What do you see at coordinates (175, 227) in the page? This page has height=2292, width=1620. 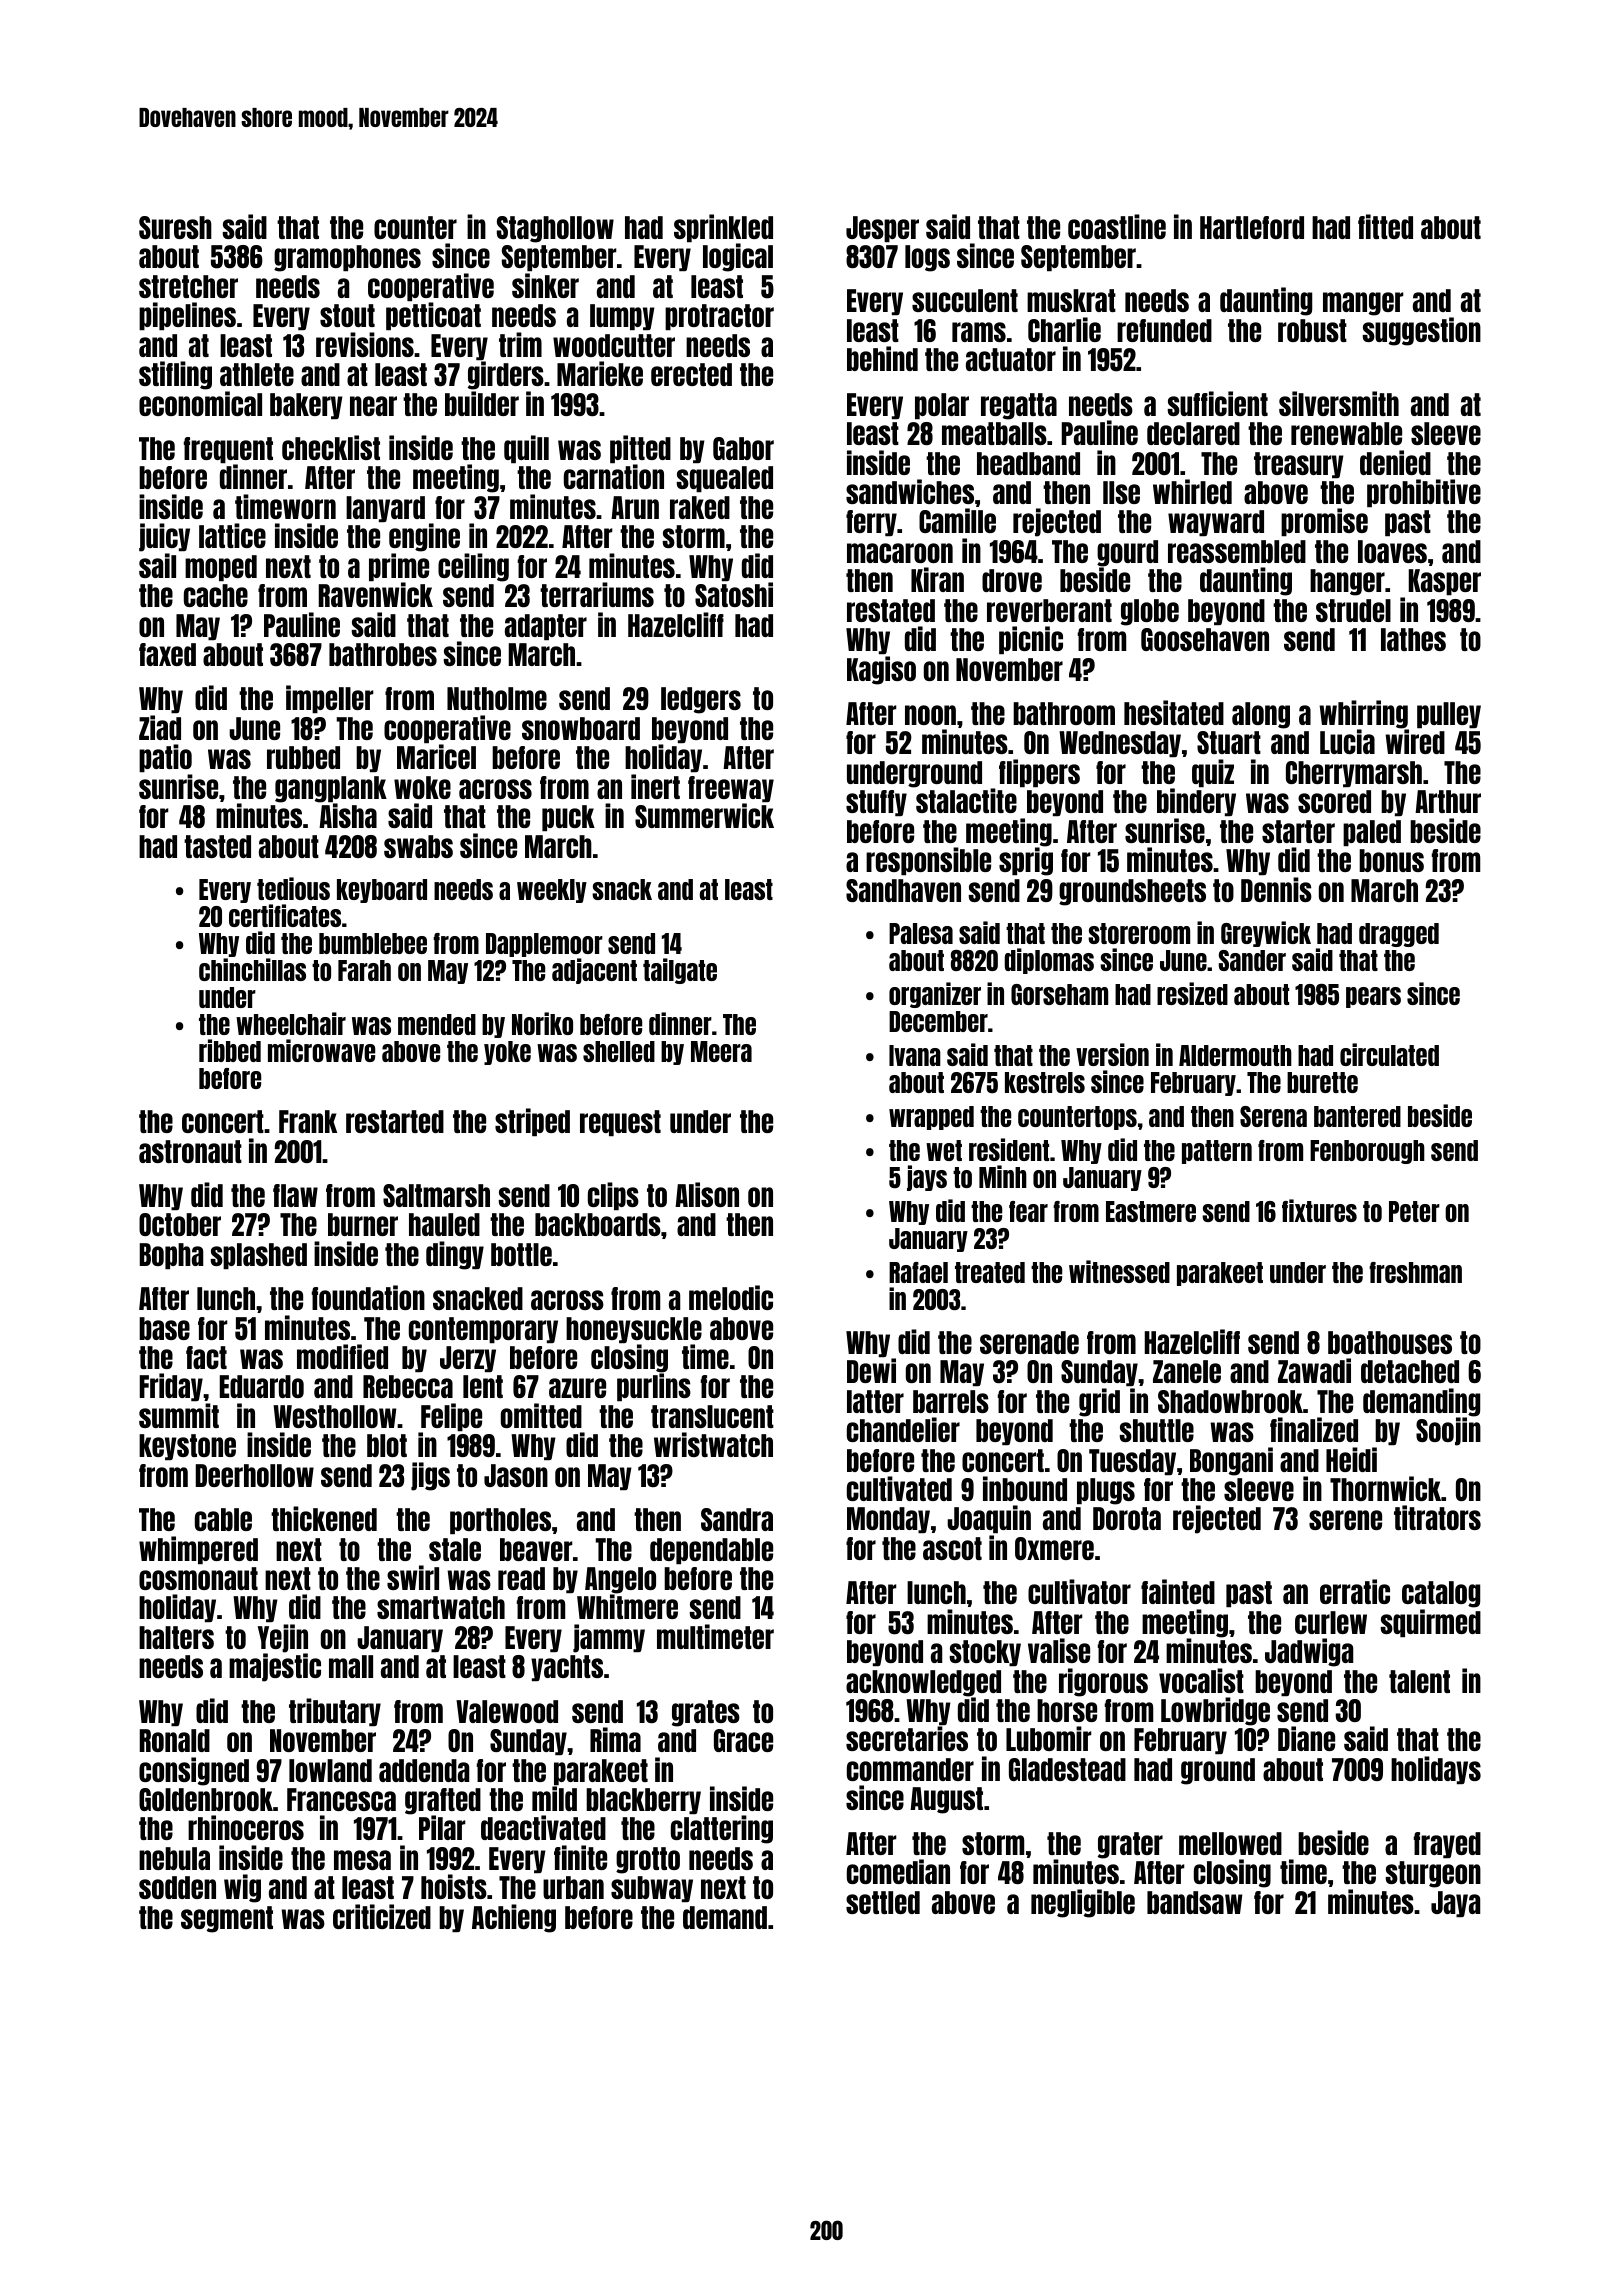 I see `Suresh` at bounding box center [175, 227].
